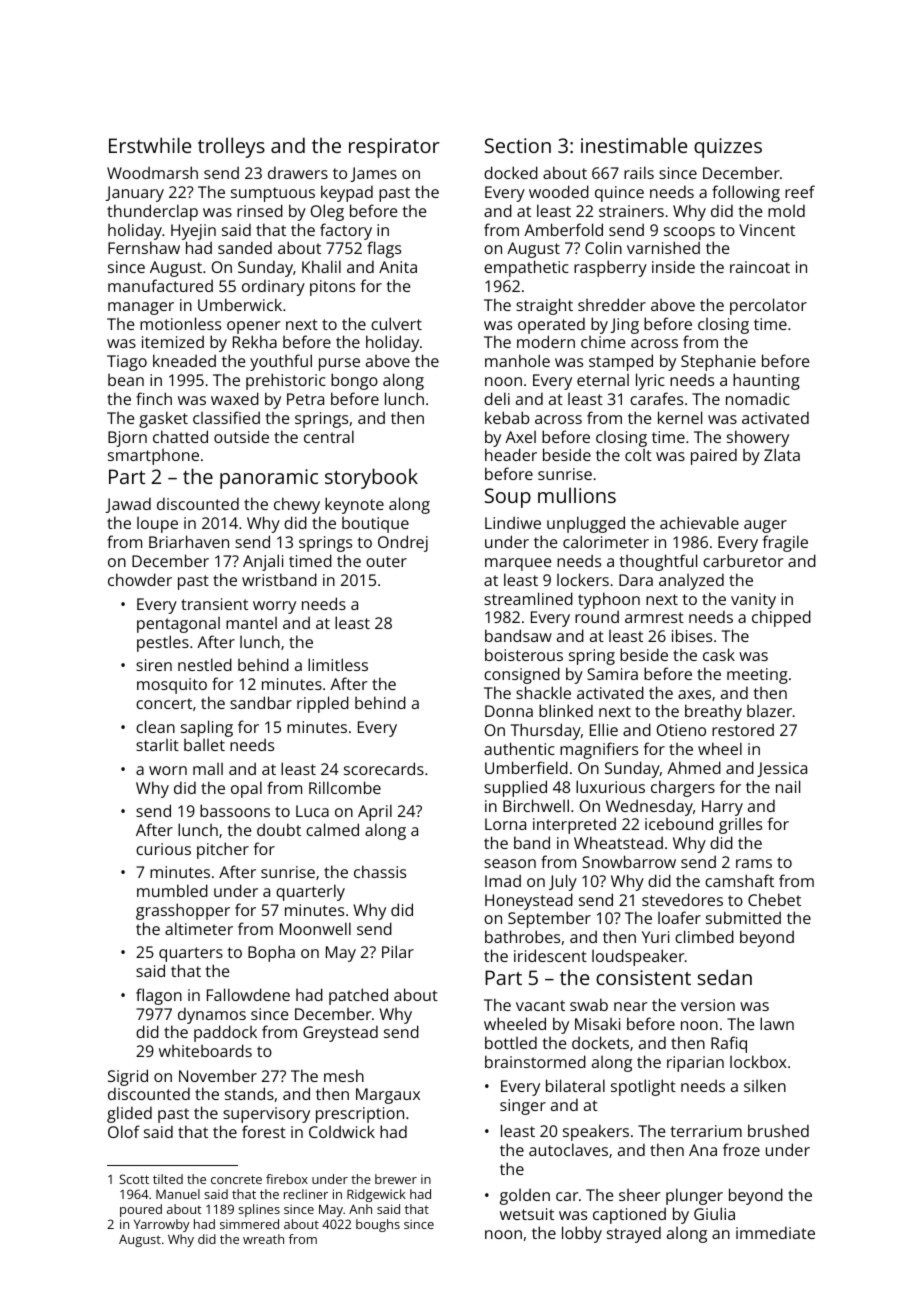 This image has height=1314, width=924. I want to click on Woodmarsh, so click(152, 172).
